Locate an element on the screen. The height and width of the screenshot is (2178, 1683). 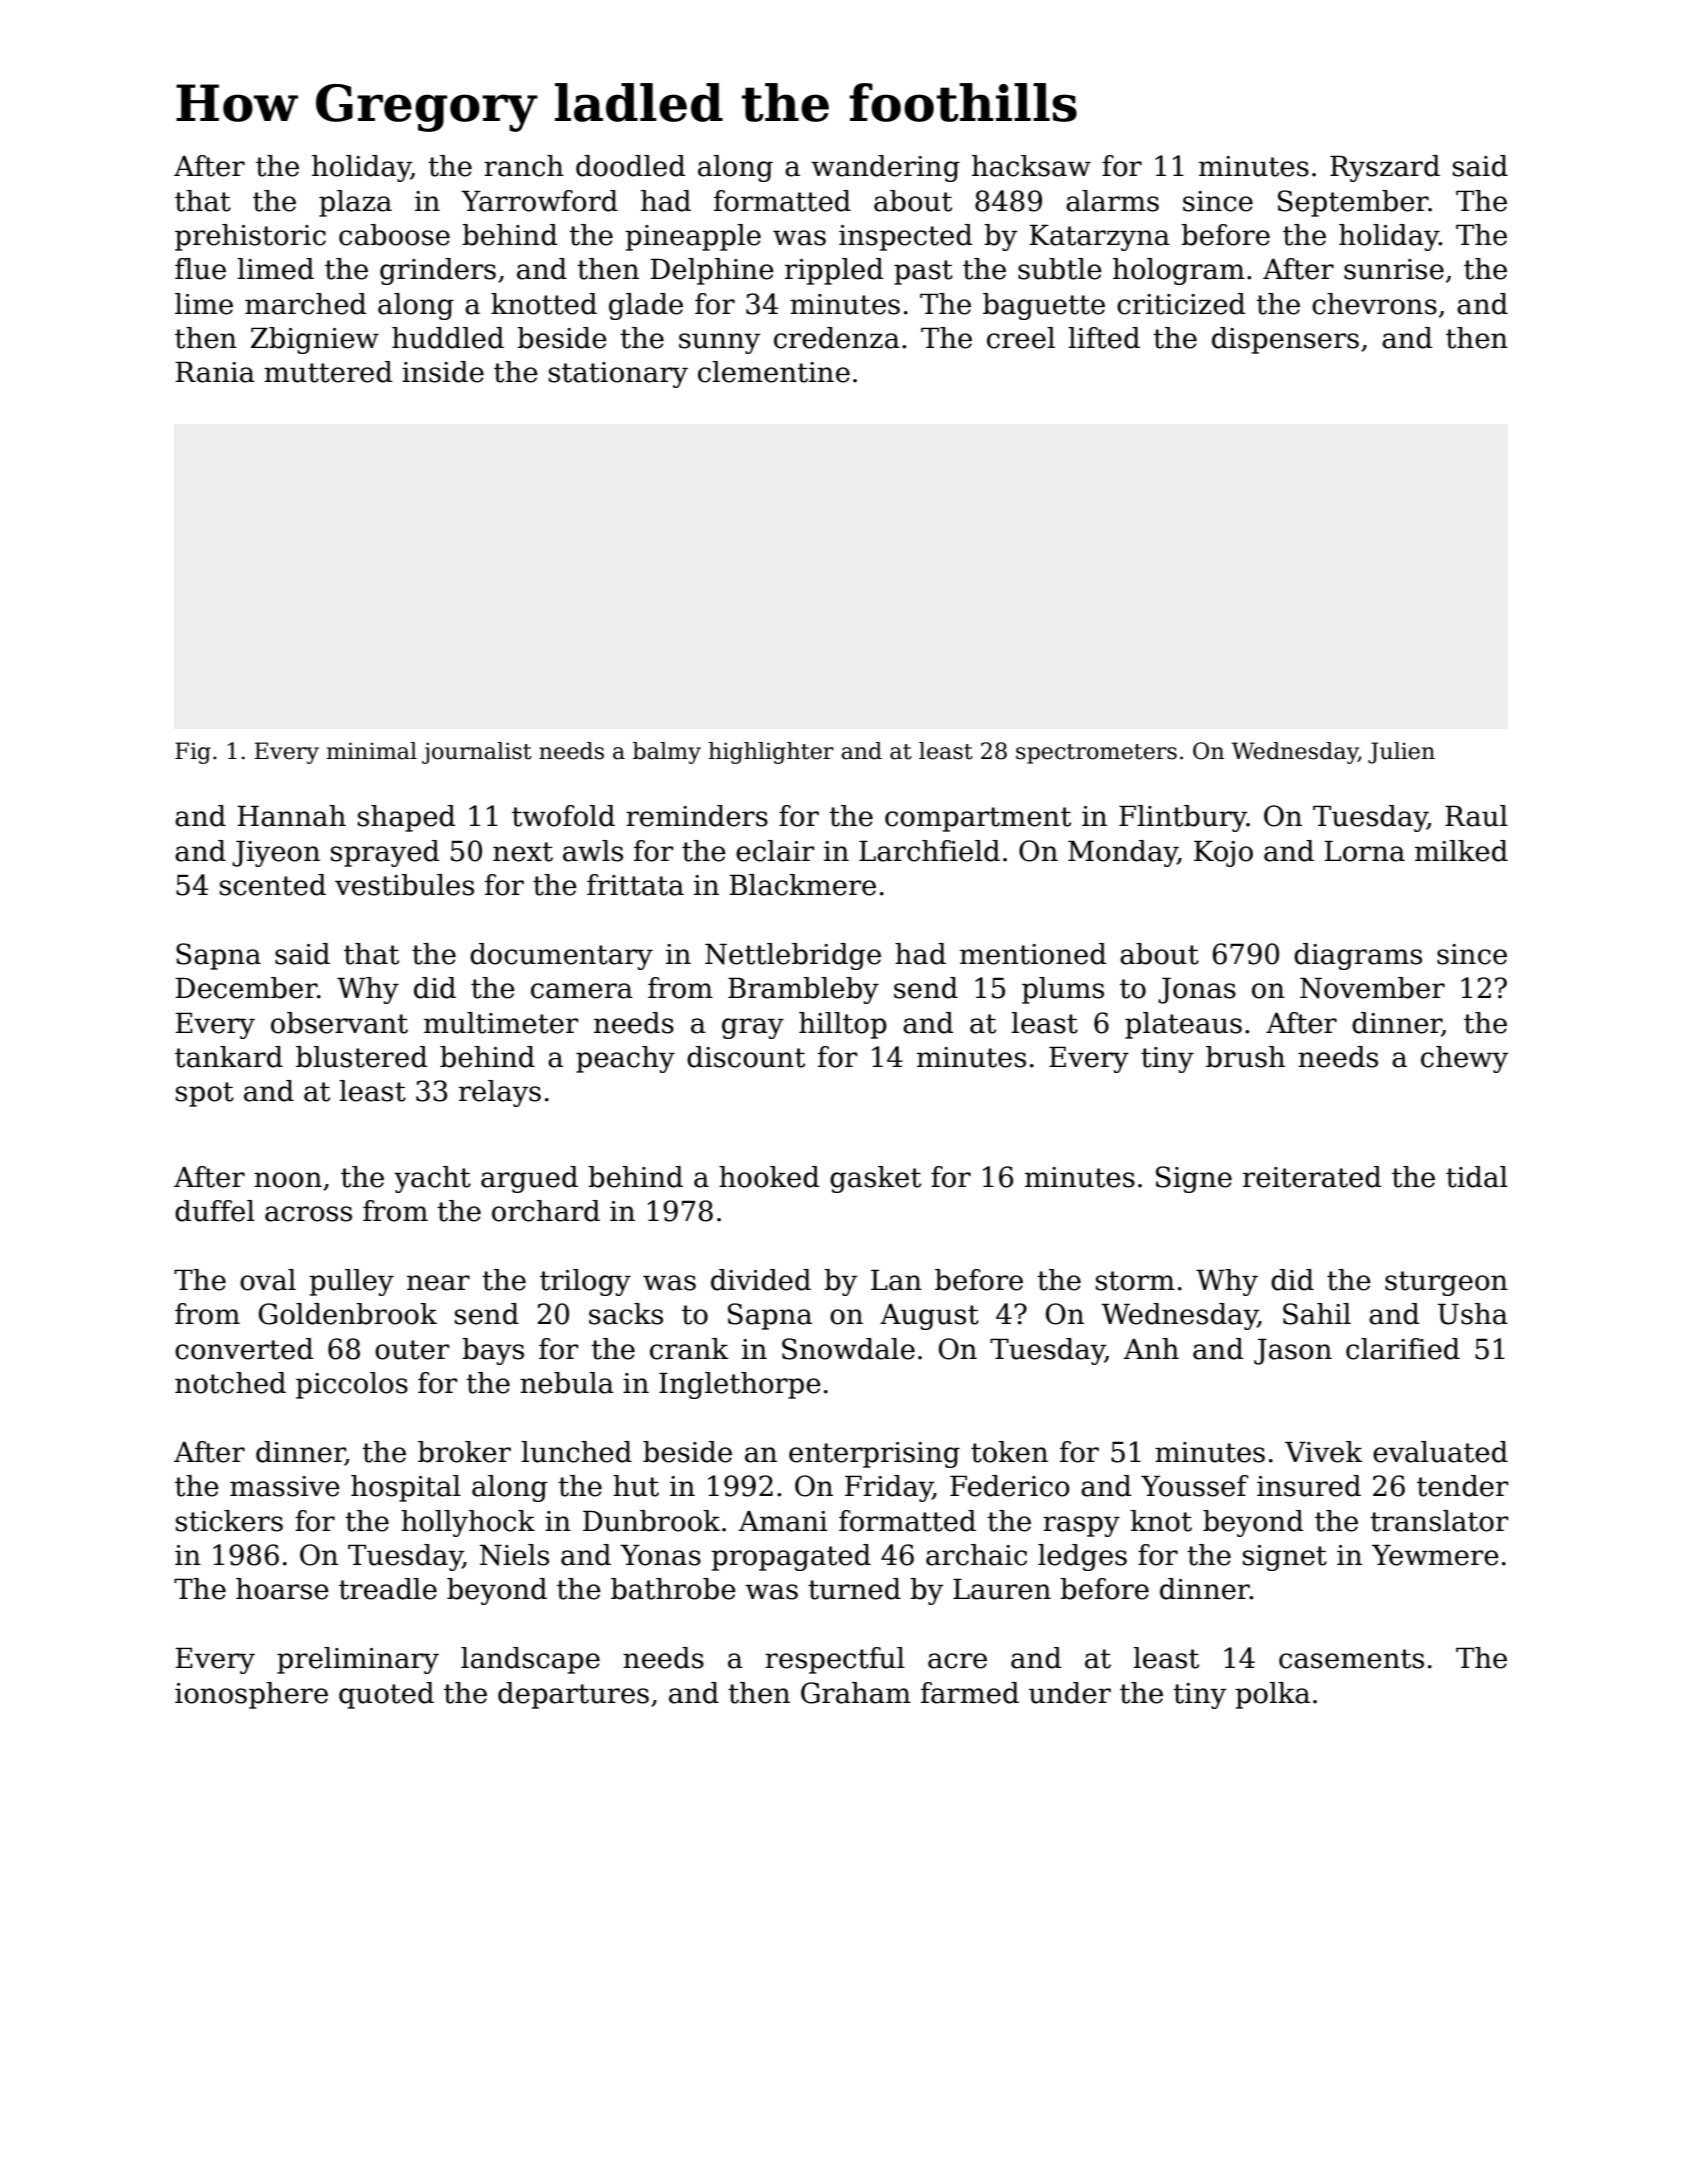
reminders is located at coordinates (697, 816).
